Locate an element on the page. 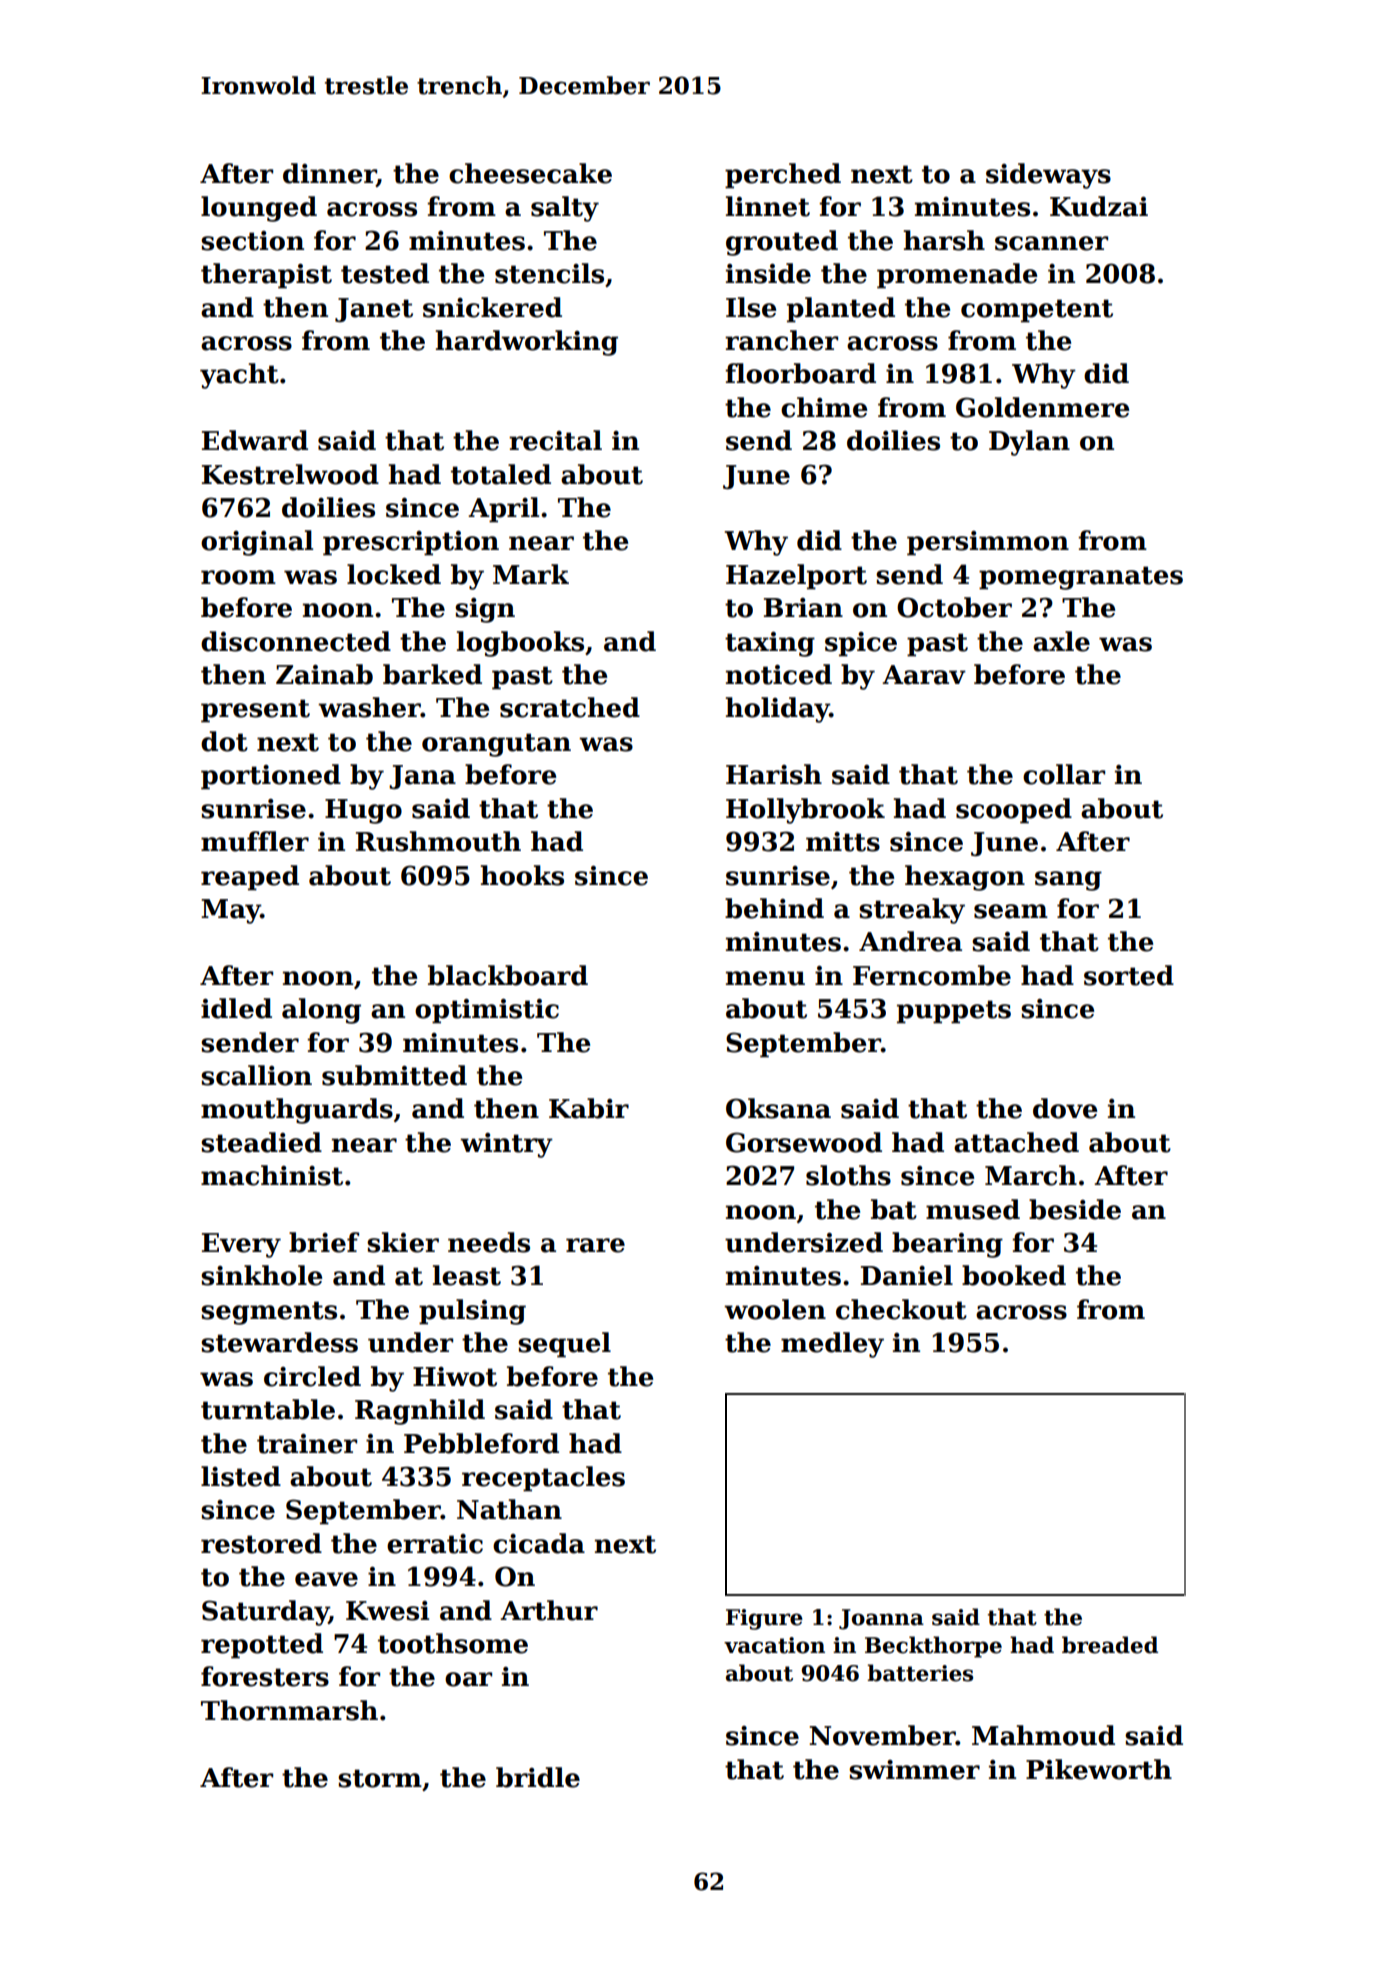 Image resolution: width=1386 pixels, height=1969 pixels. orangutan is located at coordinates (496, 745).
